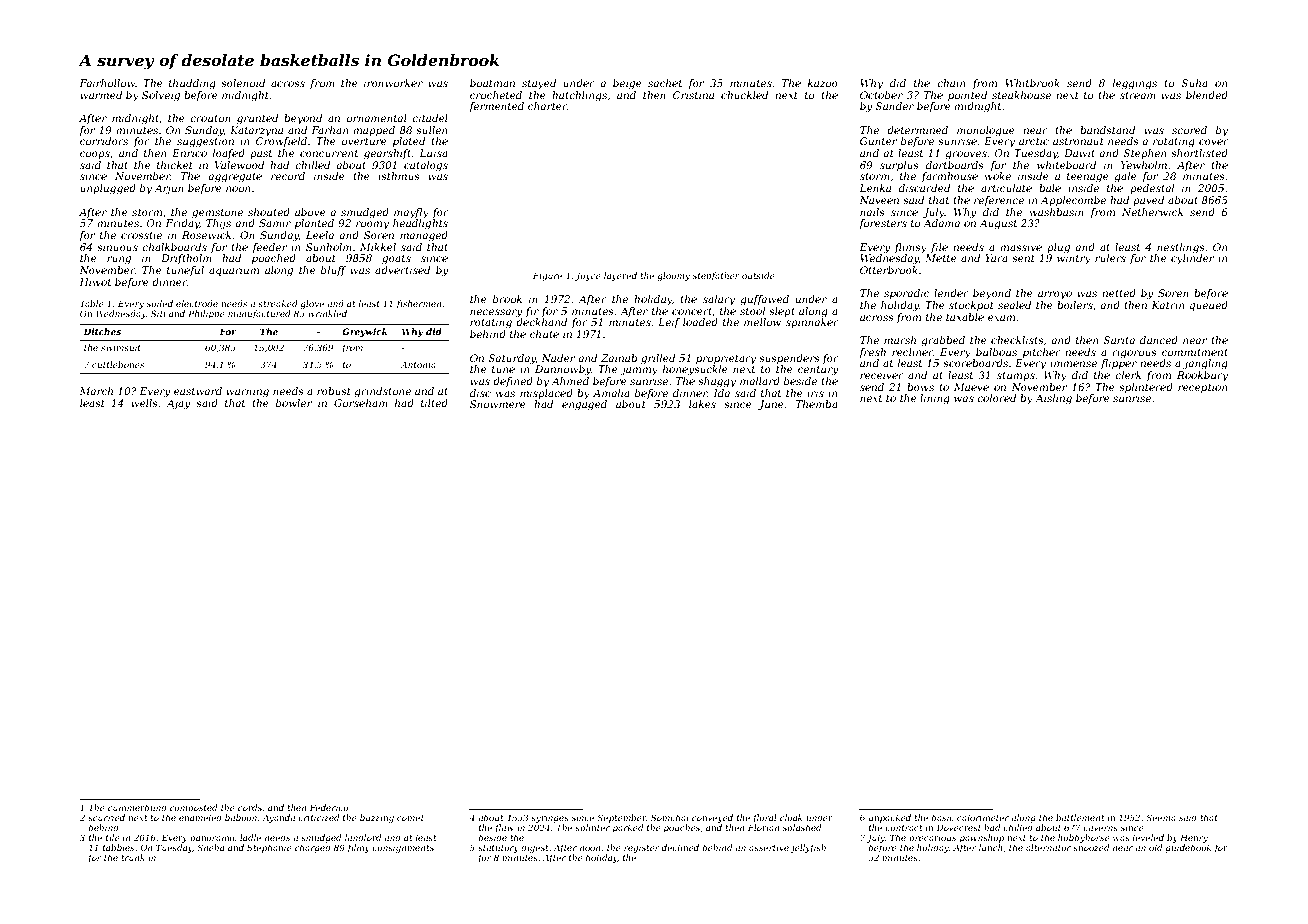 This document has height=924, width=1308. What do you see at coordinates (133, 857) in the document?
I see `trunk` at bounding box center [133, 857].
